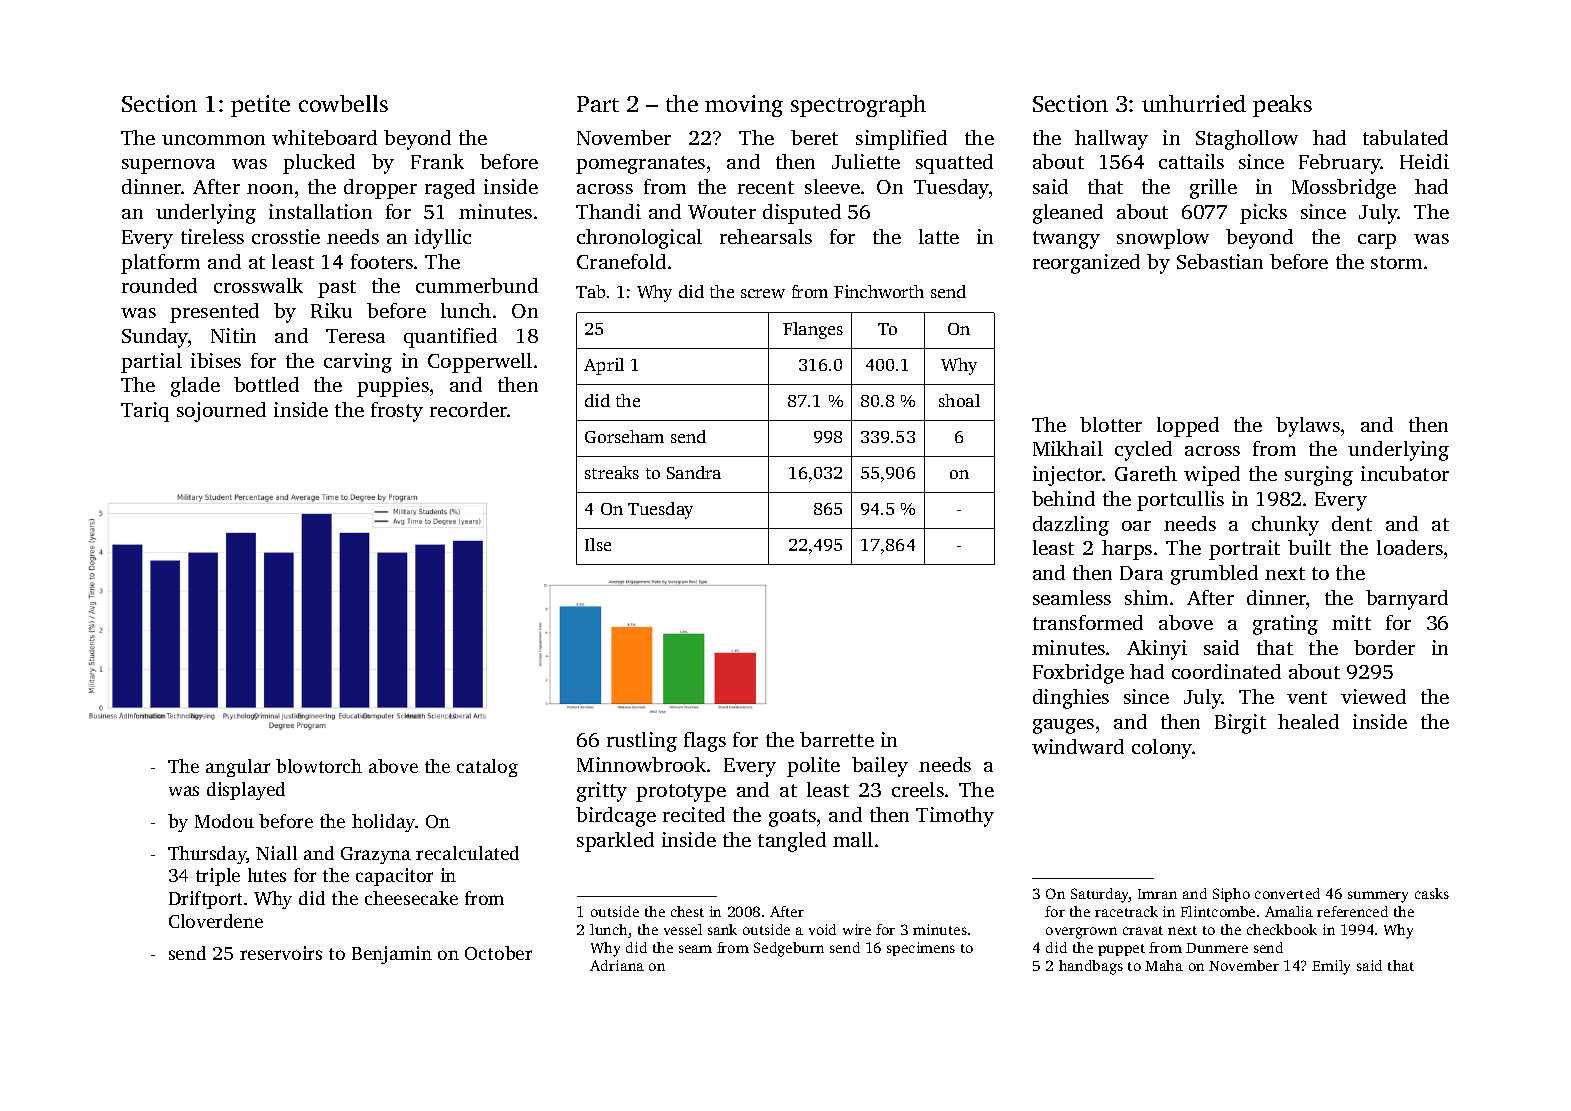 This image has width=1571, height=1111. Describe the element at coordinates (744, 106) in the image. I see `moving` at that location.
